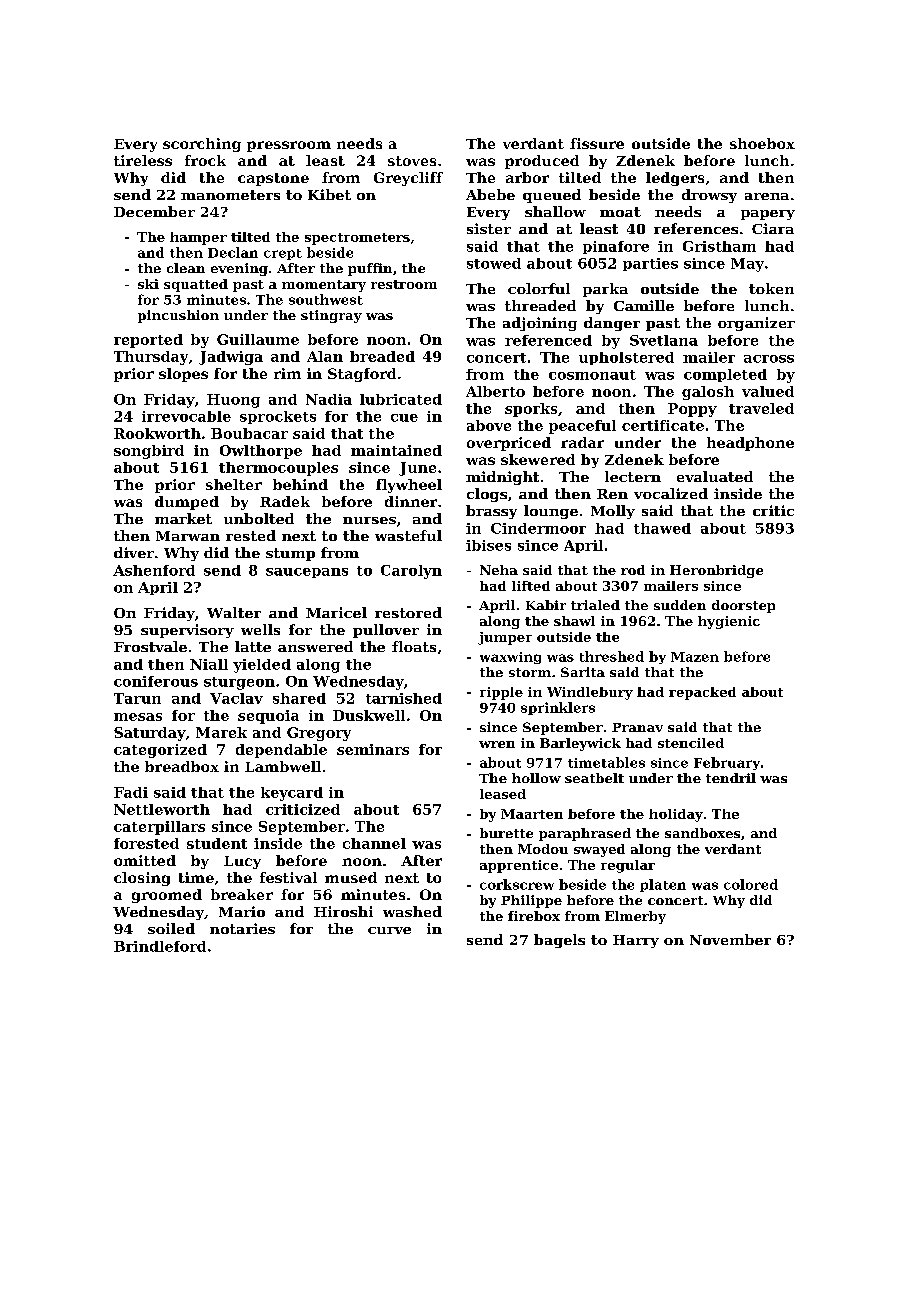 Image resolution: width=908 pixels, height=1316 pixels. What do you see at coordinates (281, 751) in the screenshot?
I see `dependable` at bounding box center [281, 751].
